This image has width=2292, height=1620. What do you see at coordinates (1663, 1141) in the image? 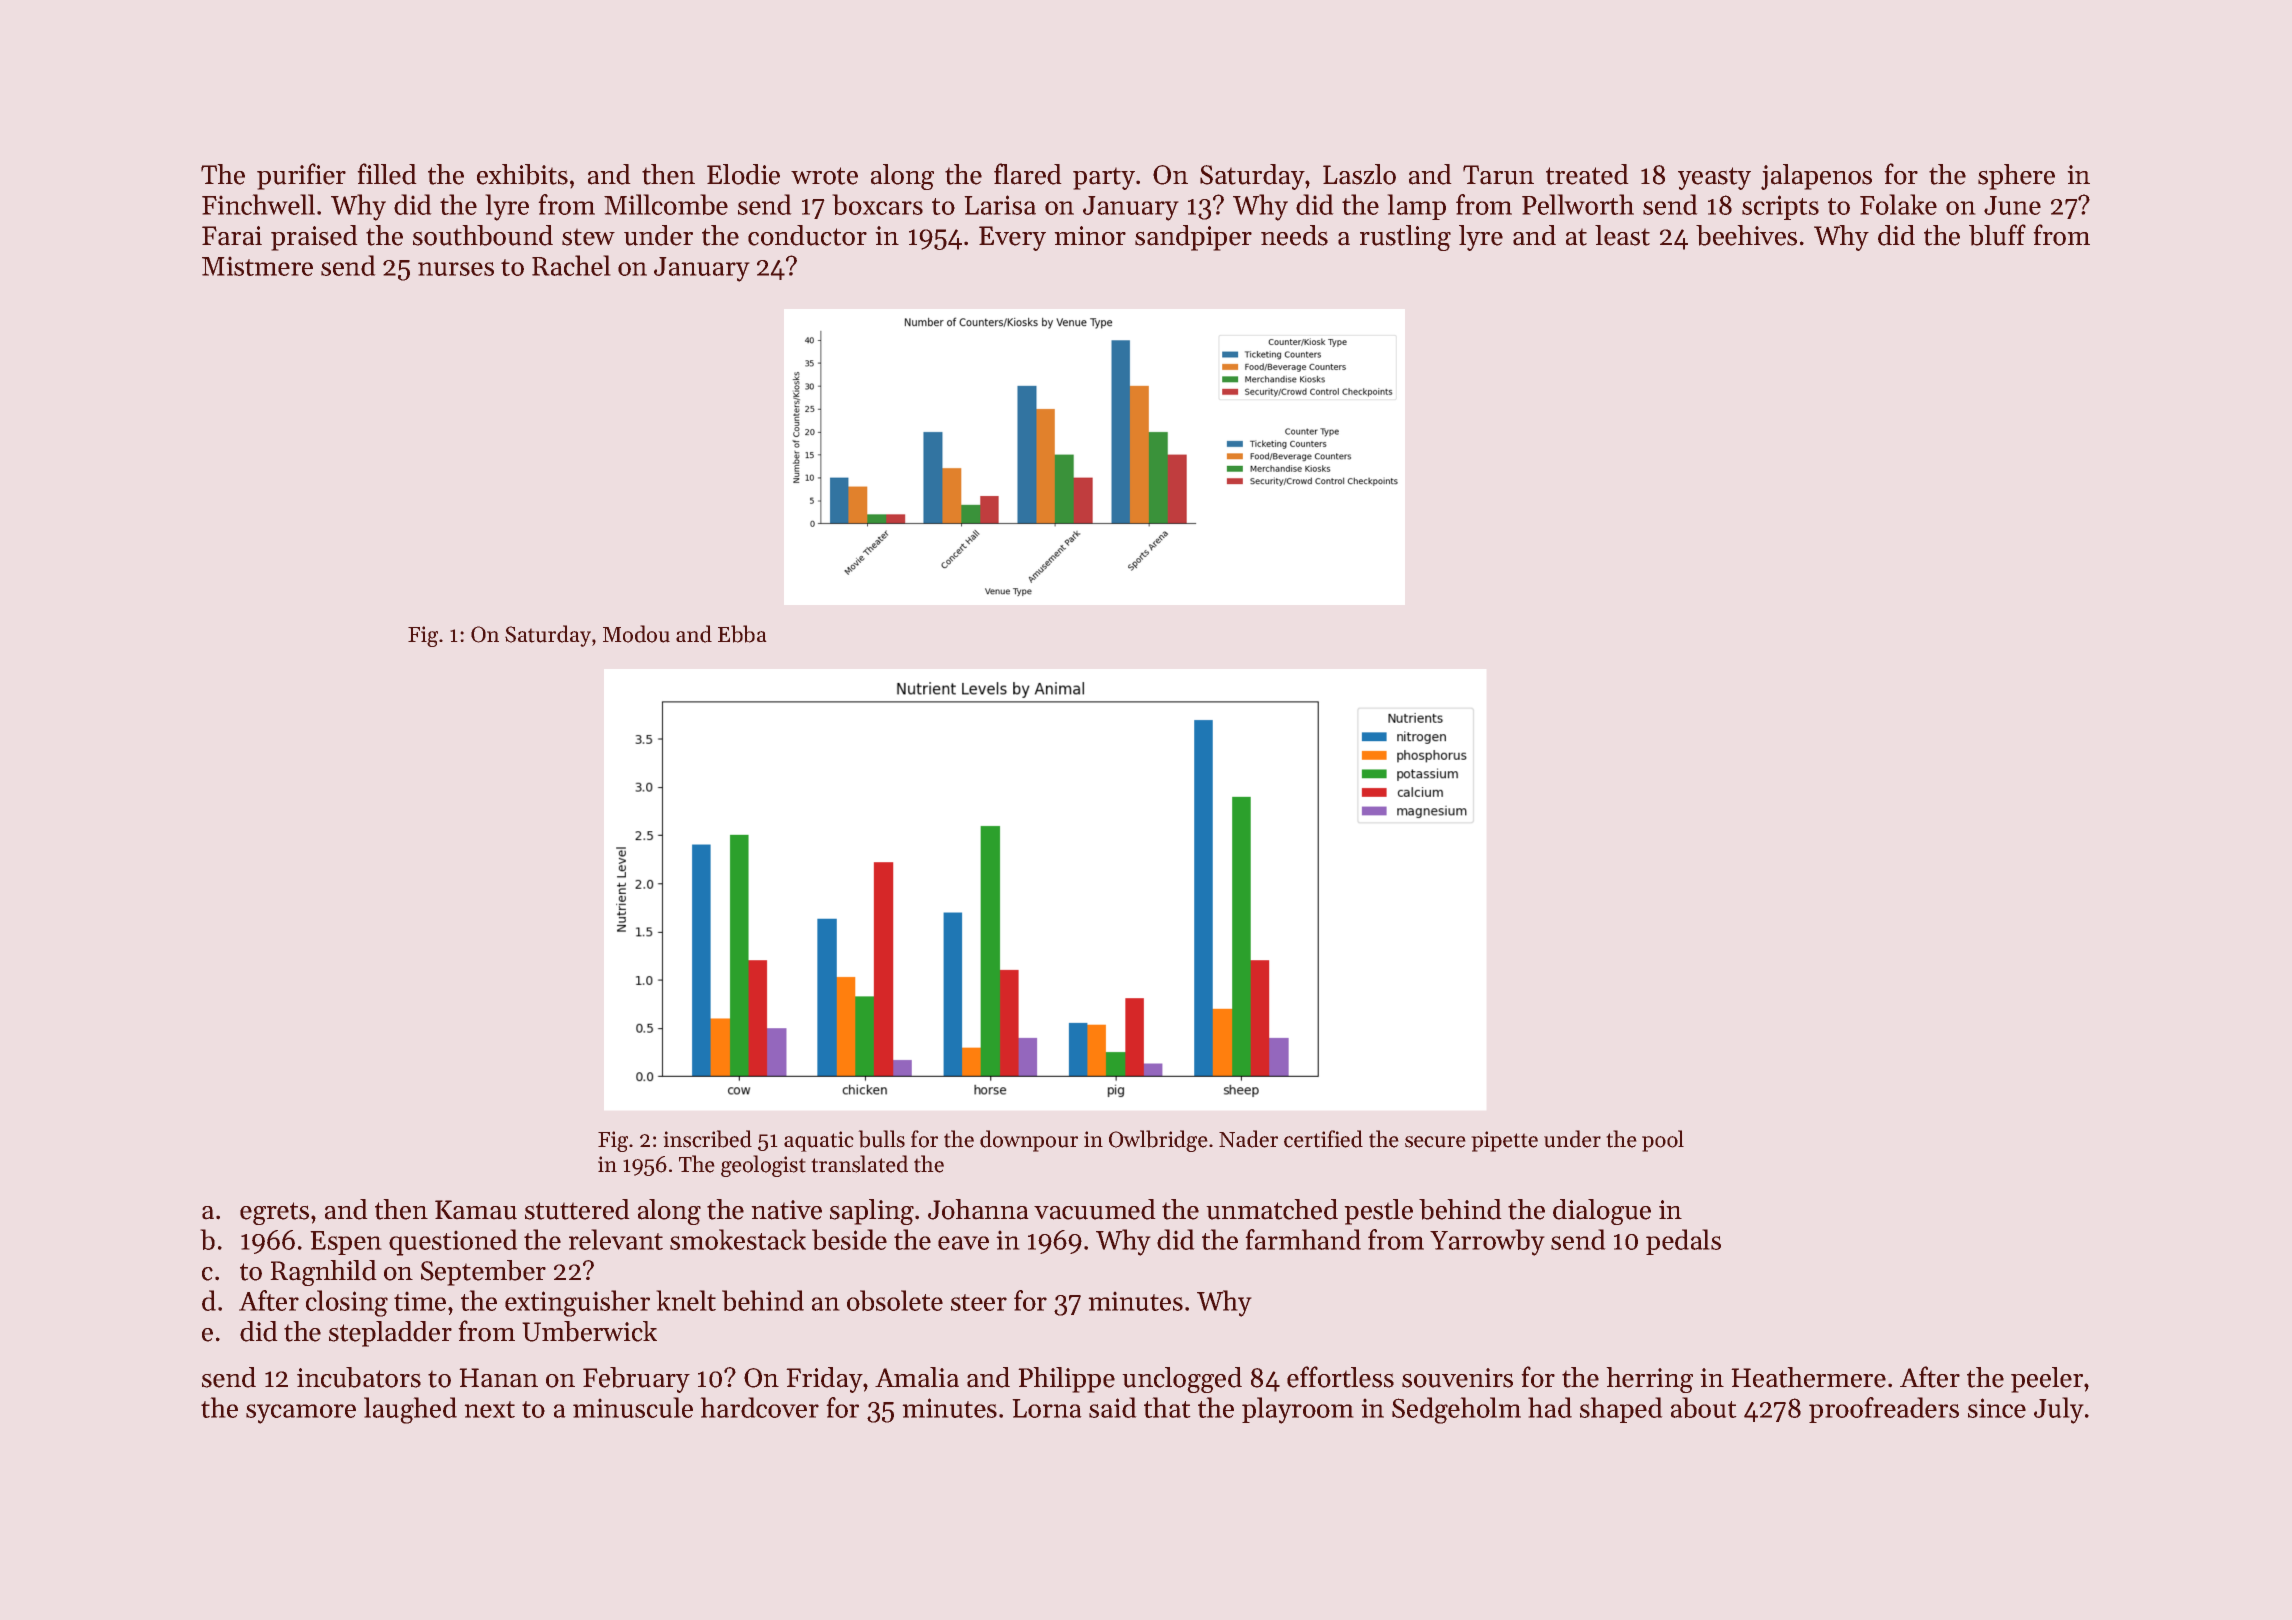
I see `pool` at bounding box center [1663, 1141].
